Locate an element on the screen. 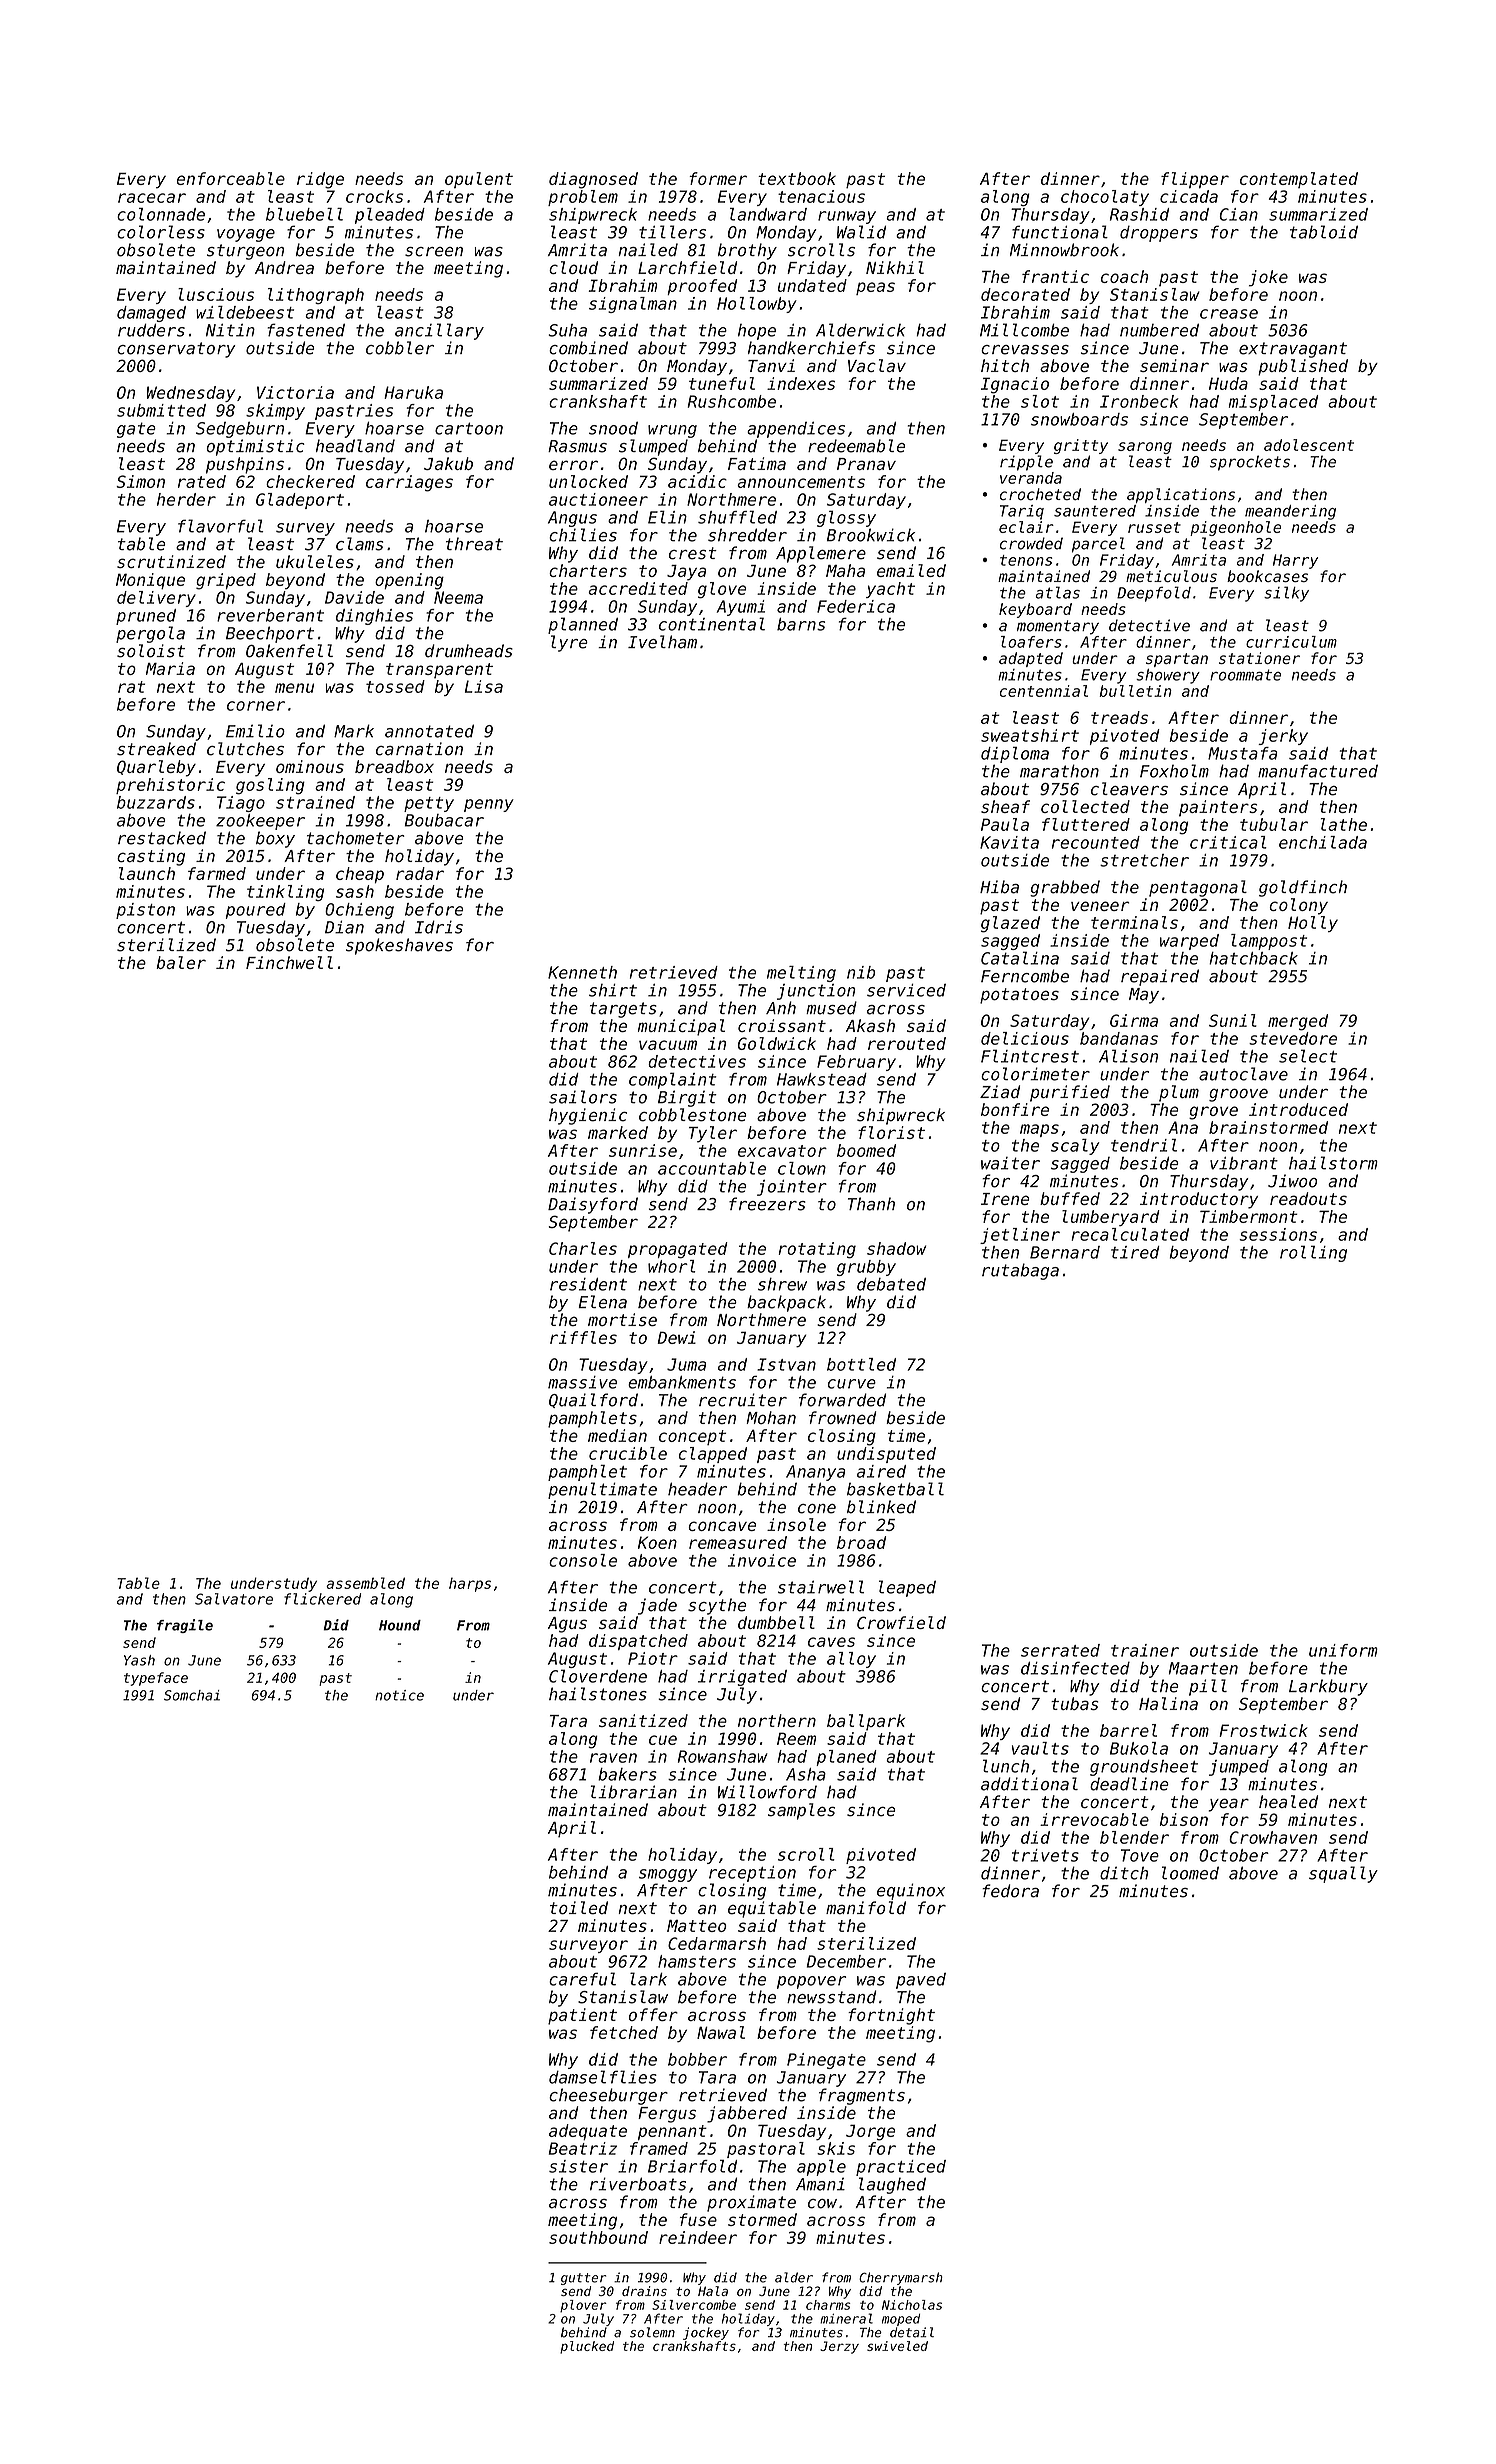 The width and height of the screenshot is (1496, 2464). racecar is located at coordinates (152, 198).
